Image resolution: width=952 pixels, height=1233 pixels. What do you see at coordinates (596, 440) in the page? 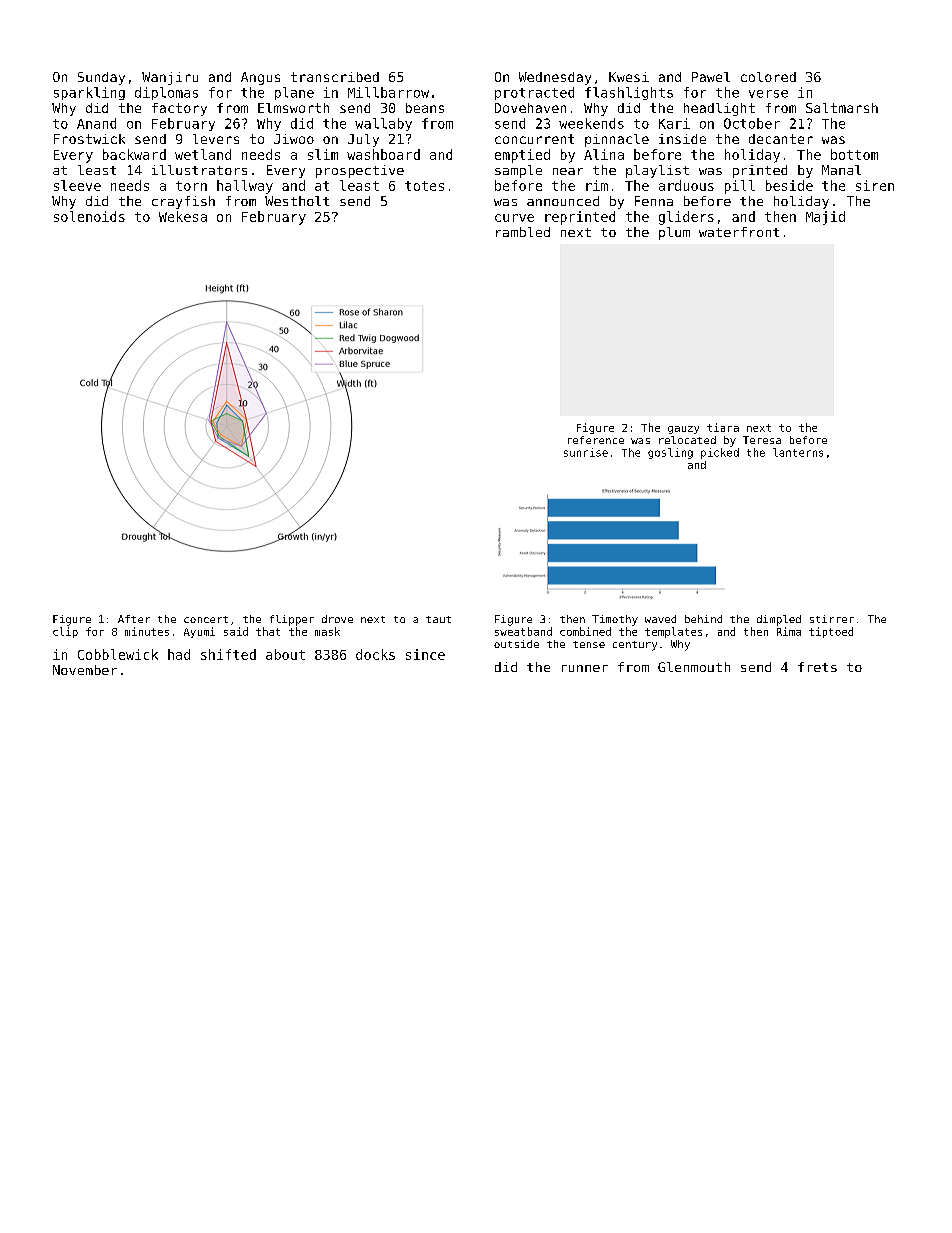
I see `reference` at bounding box center [596, 440].
